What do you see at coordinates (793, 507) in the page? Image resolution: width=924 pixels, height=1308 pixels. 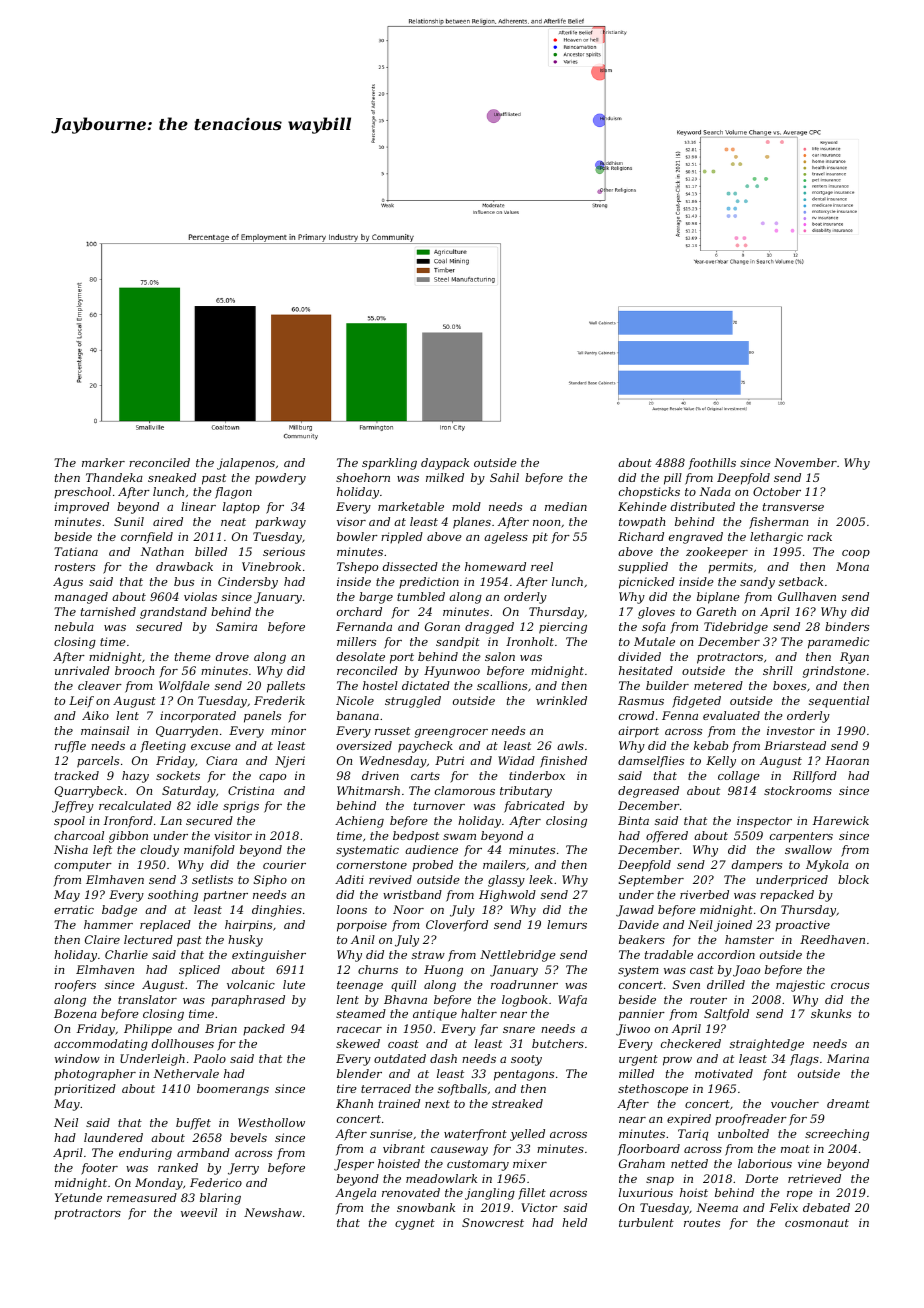 I see `transverse` at bounding box center [793, 507].
